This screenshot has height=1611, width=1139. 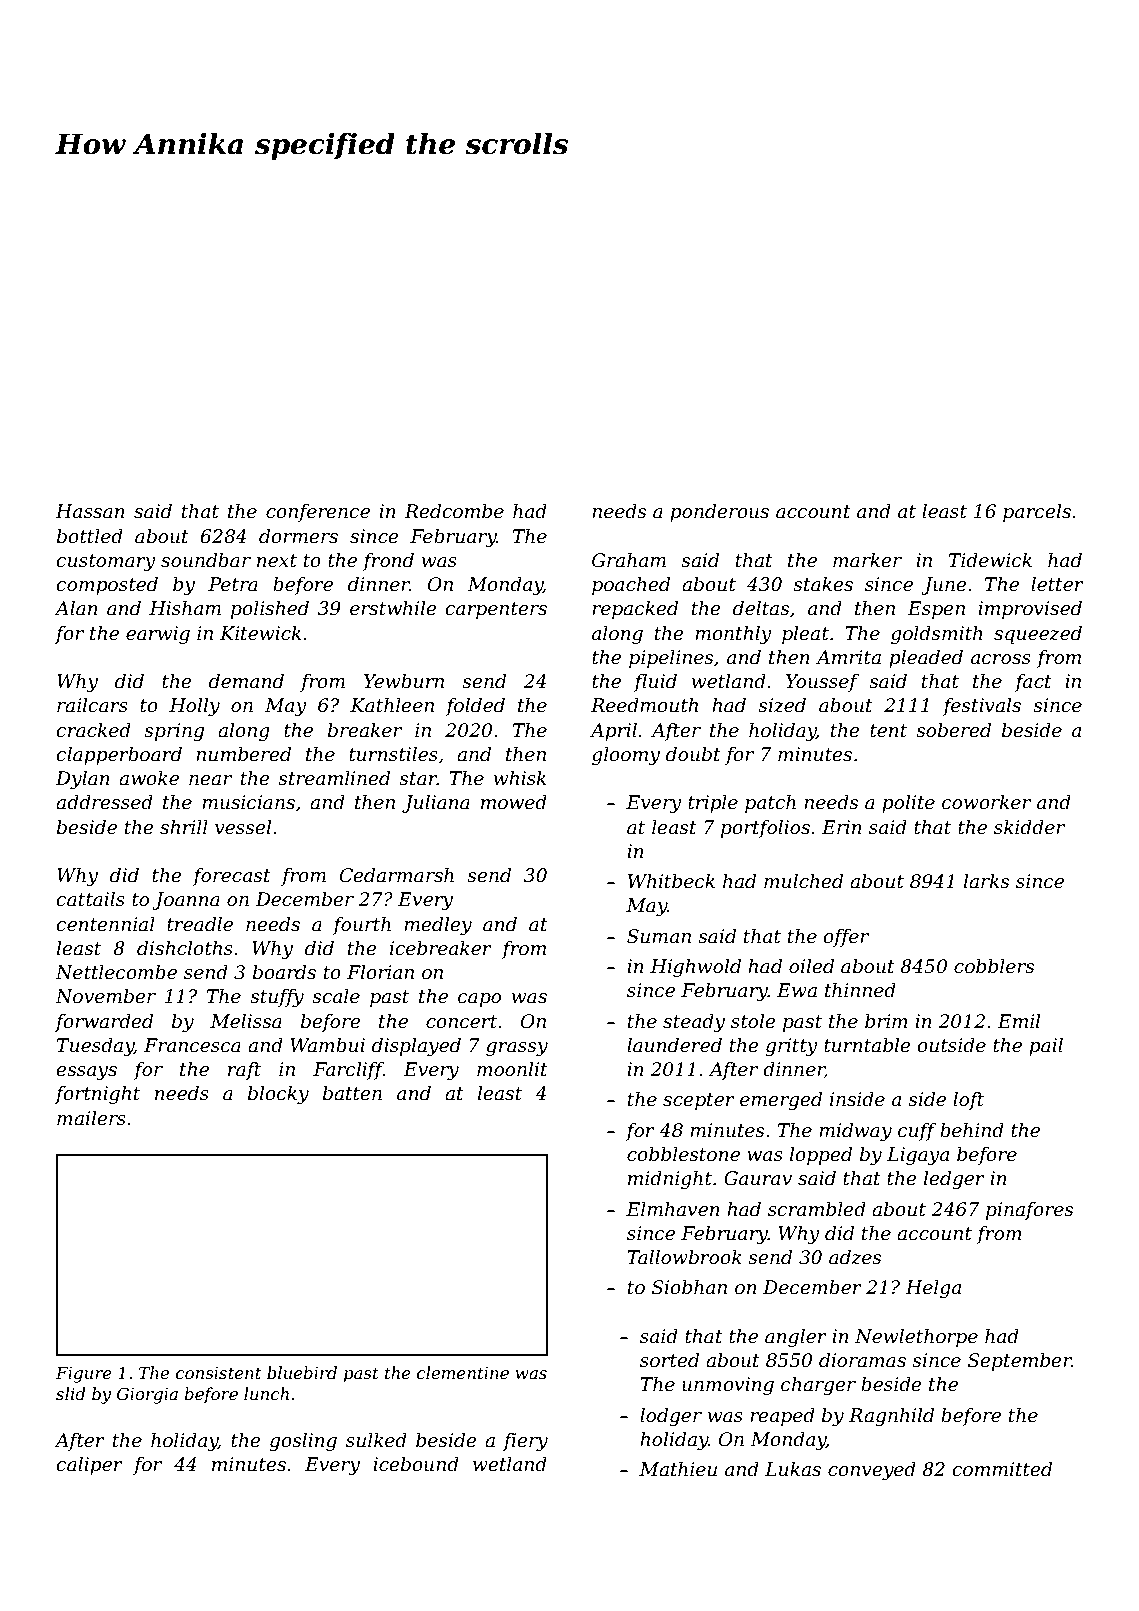 What do you see at coordinates (719, 513) in the screenshot?
I see `ponderous` at bounding box center [719, 513].
